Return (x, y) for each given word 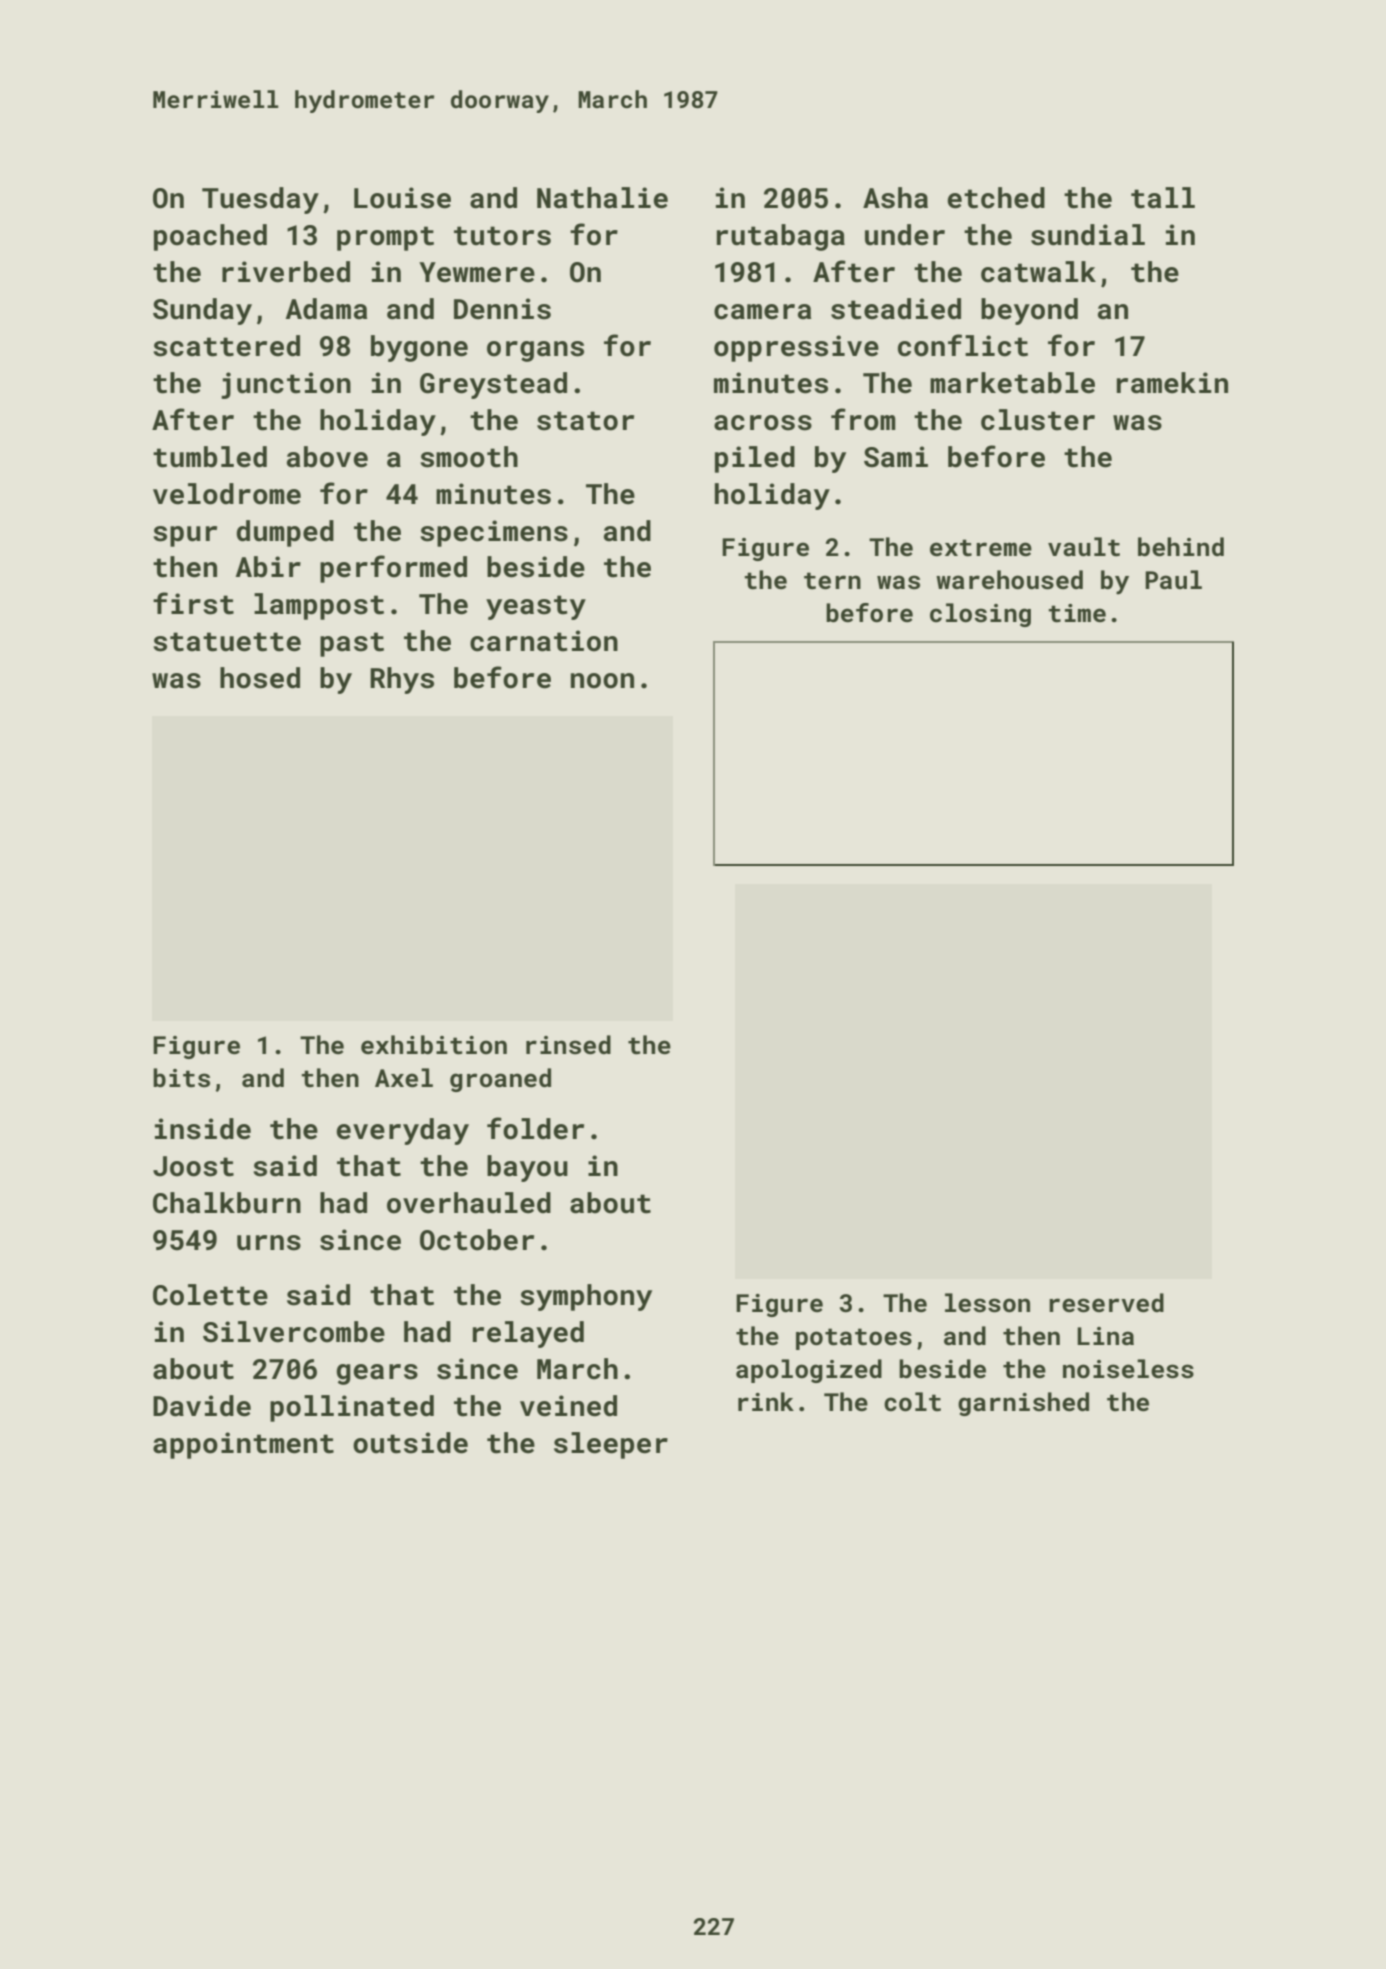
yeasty (536, 607)
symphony (586, 1297)
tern (832, 581)
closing (980, 615)
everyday (403, 1131)
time (1077, 613)
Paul (1173, 579)
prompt (385, 238)
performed (393, 569)
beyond (1029, 311)
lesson (987, 1303)
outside (410, 1443)
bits (181, 1078)
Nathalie (602, 198)
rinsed (568, 1045)
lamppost (319, 606)
